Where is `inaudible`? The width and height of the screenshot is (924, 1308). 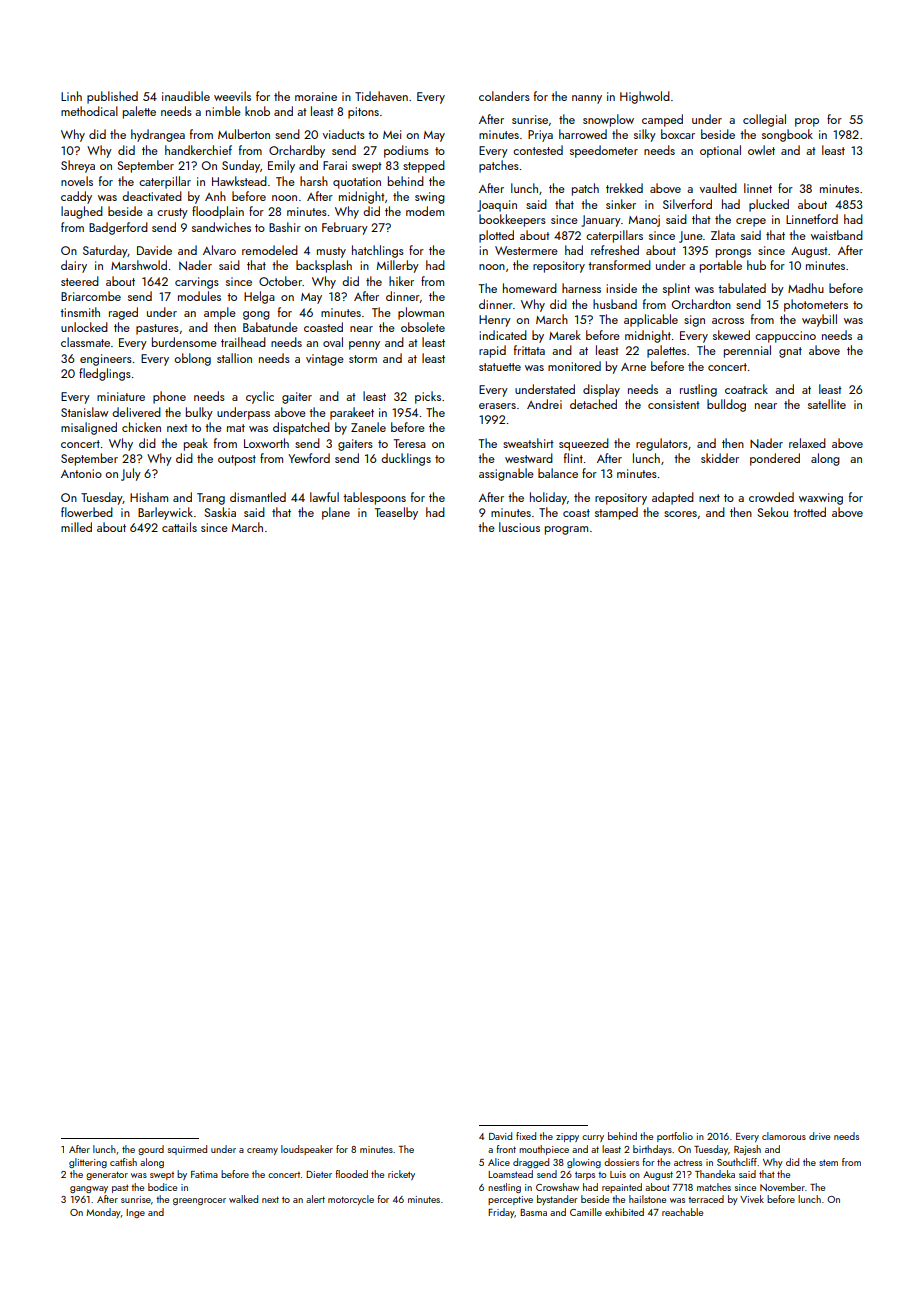
inaudible is located at coordinates (186, 96).
